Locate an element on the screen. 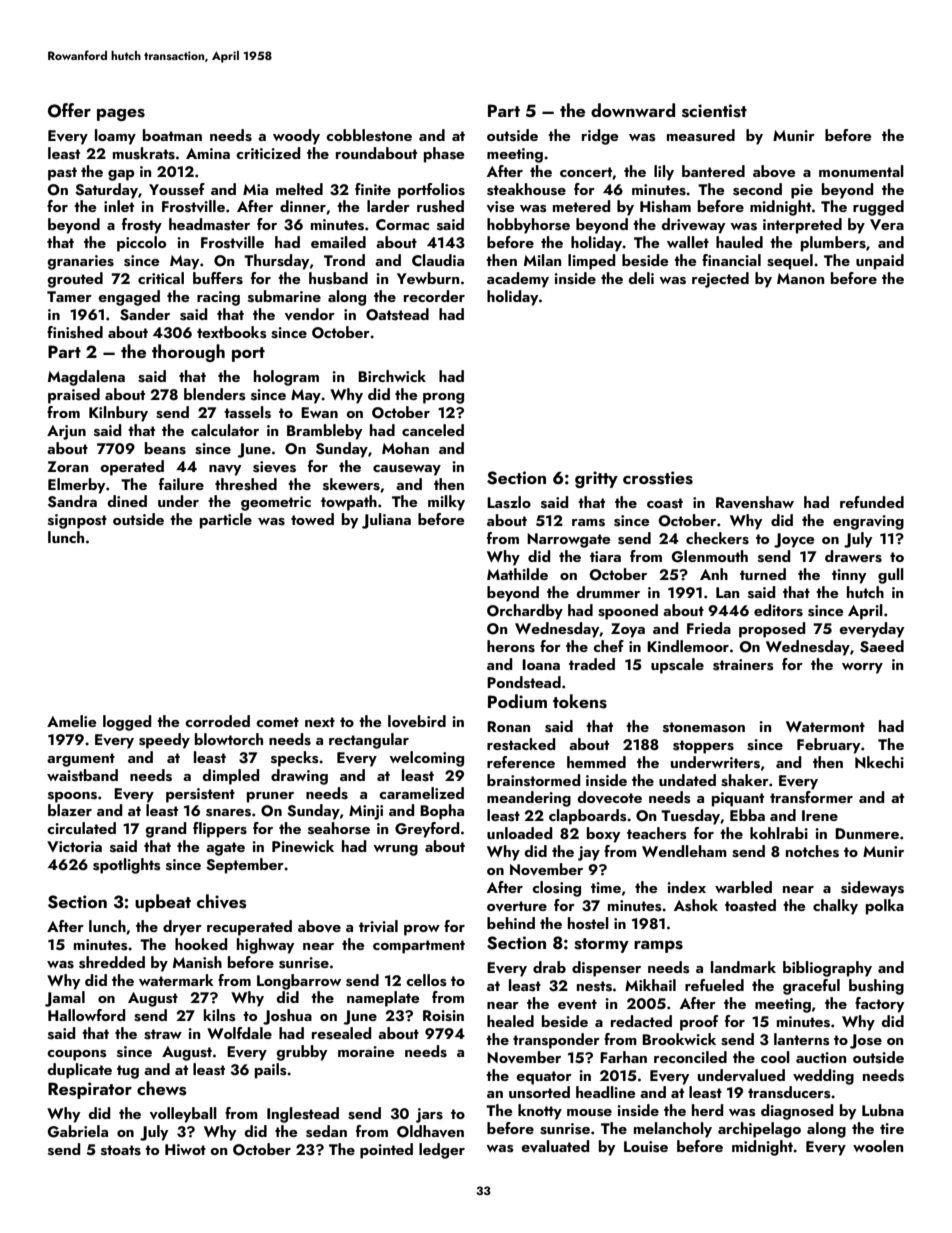  second is located at coordinates (757, 189).
